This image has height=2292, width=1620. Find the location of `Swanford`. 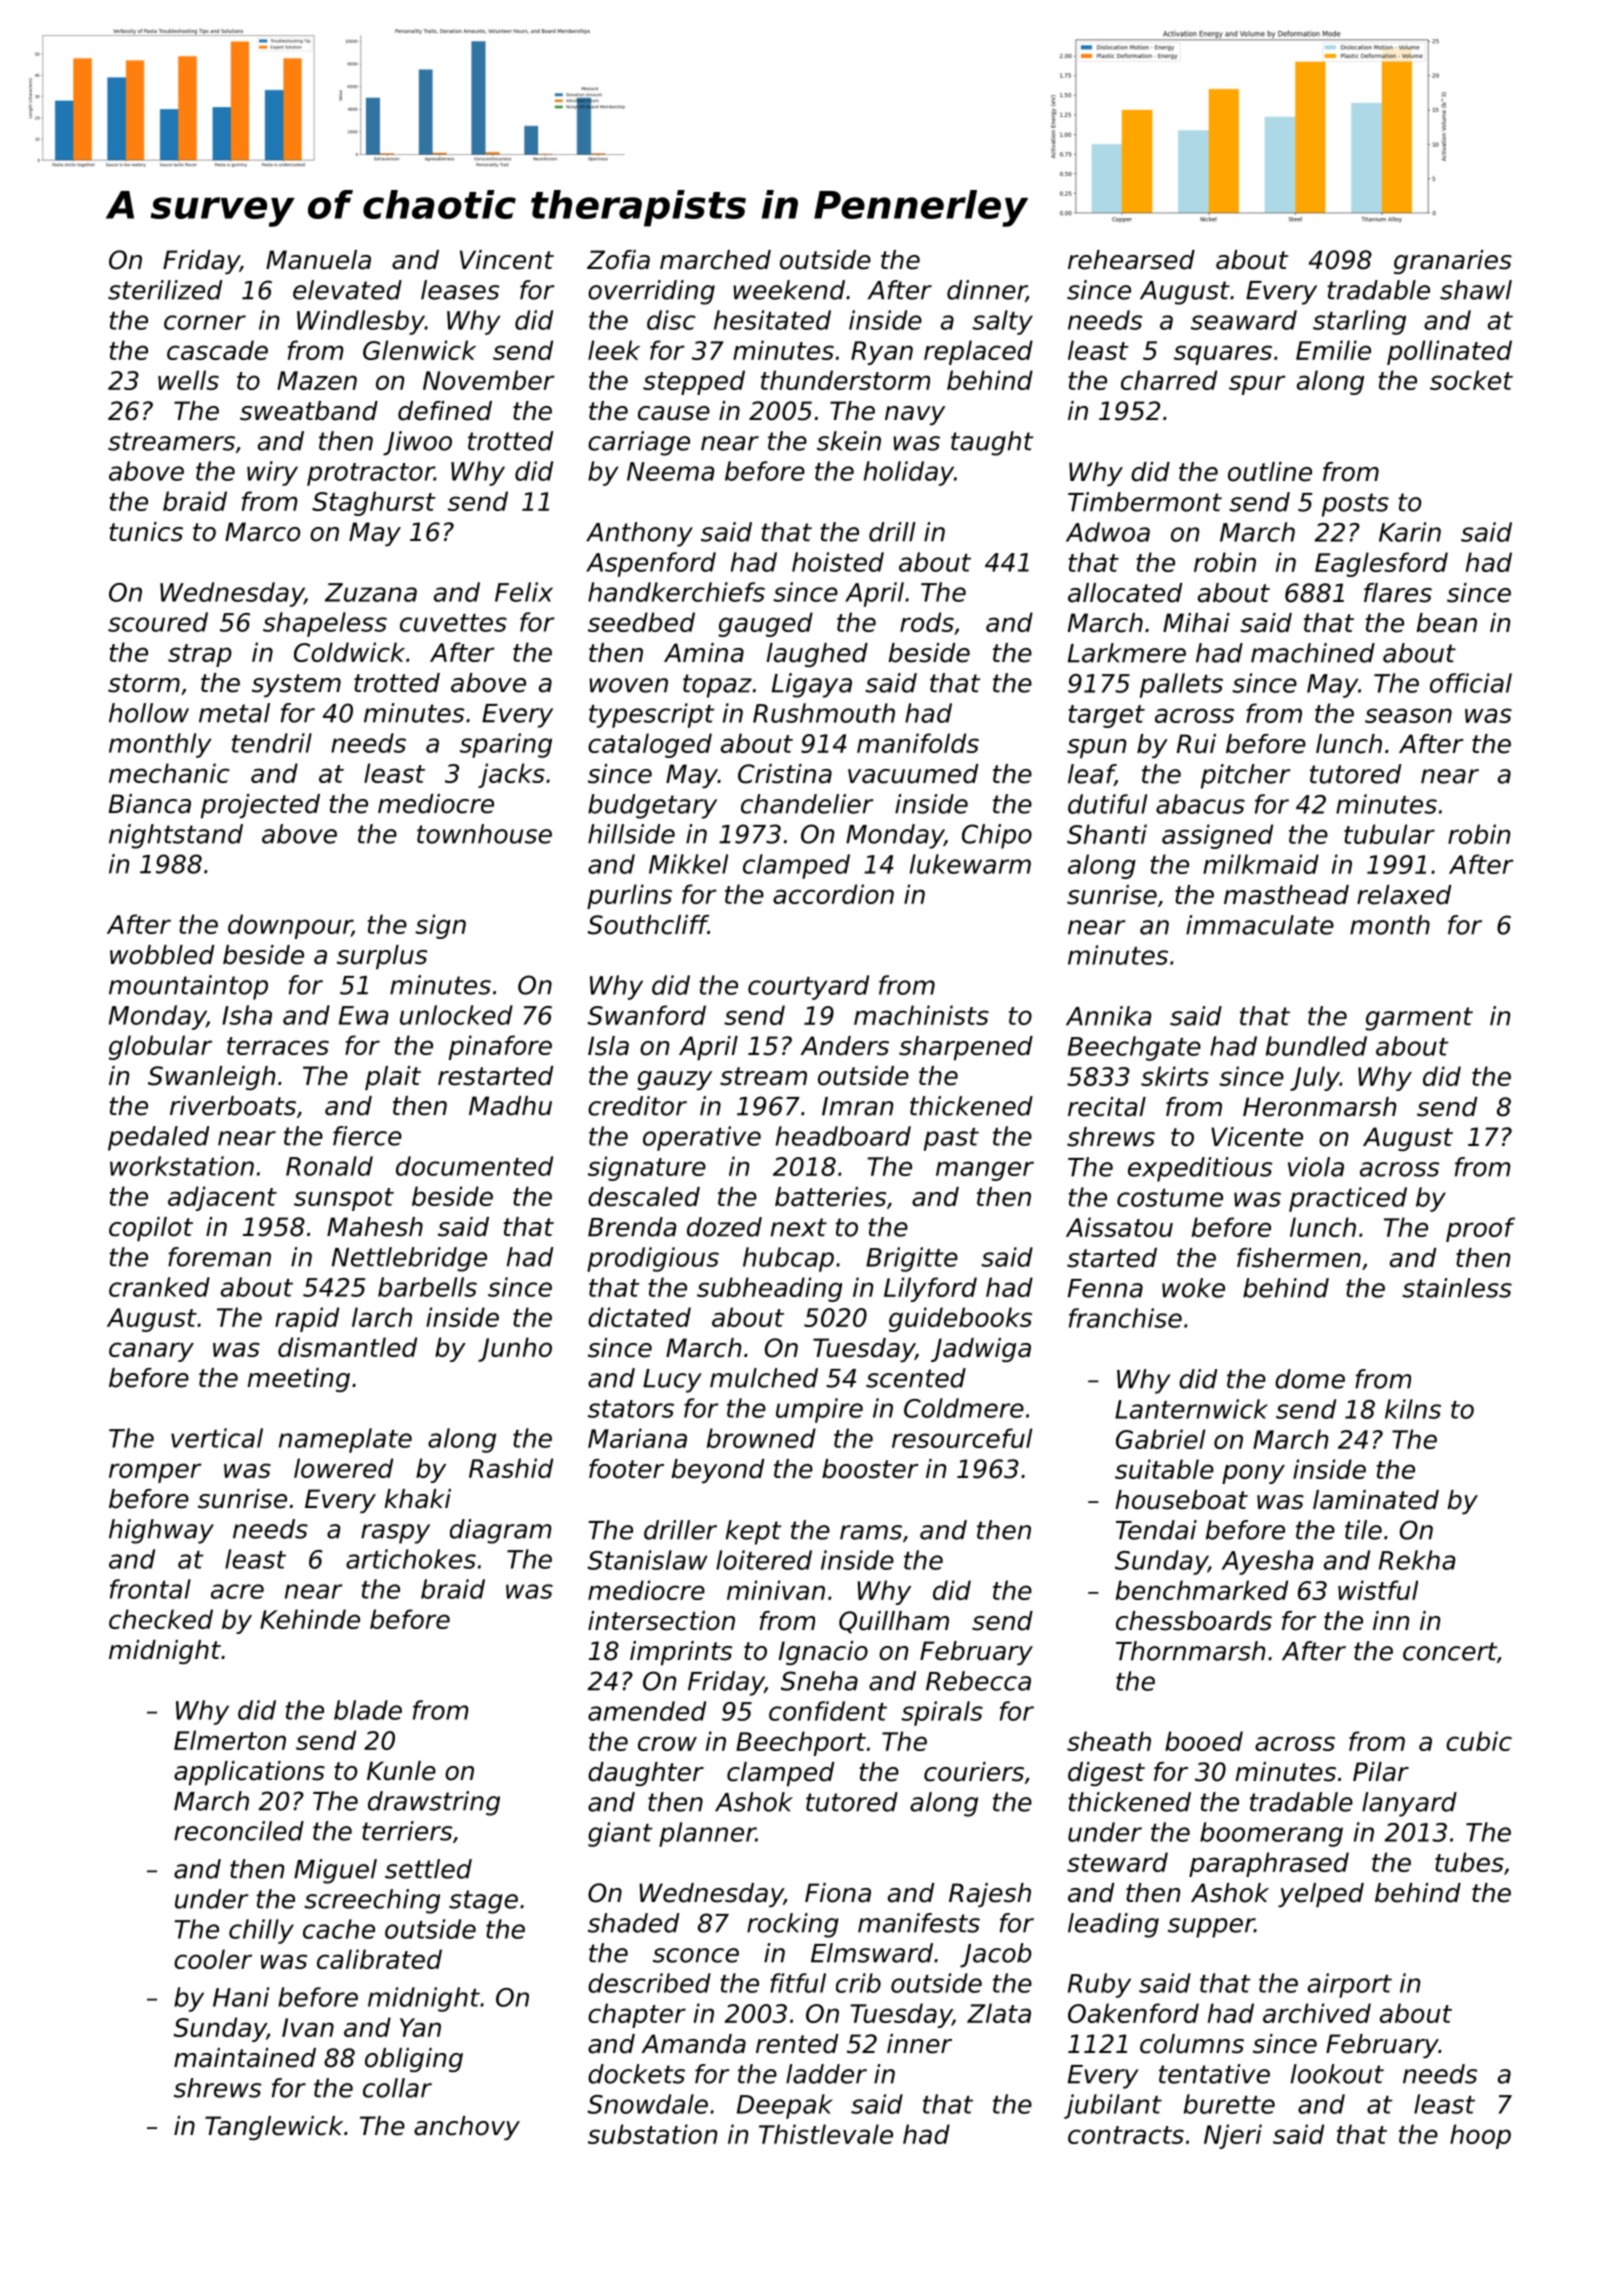

Swanford is located at coordinates (646, 1015).
